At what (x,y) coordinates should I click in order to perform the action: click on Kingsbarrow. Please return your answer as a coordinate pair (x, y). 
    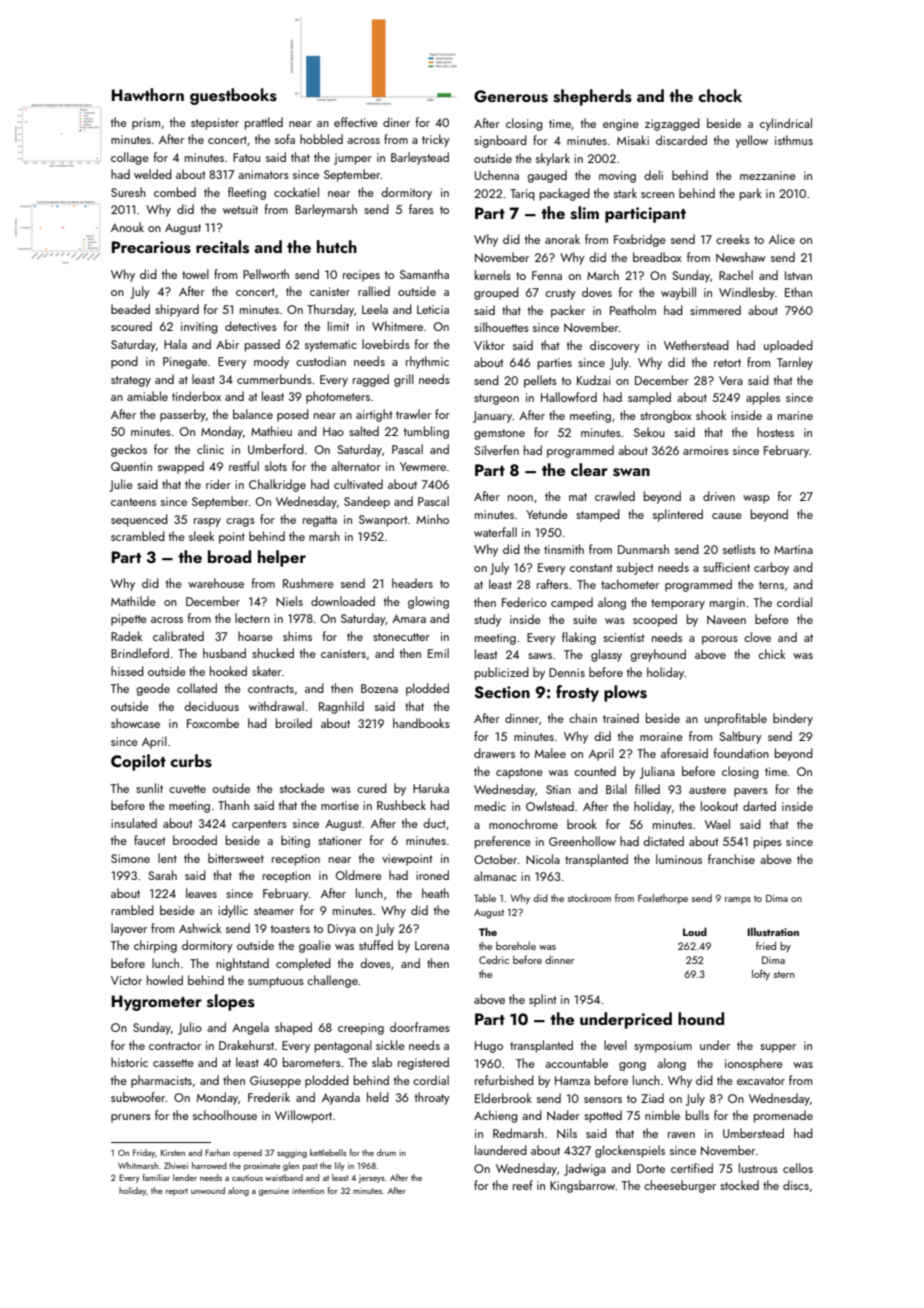
    Looking at the image, I should click on (582, 1186).
